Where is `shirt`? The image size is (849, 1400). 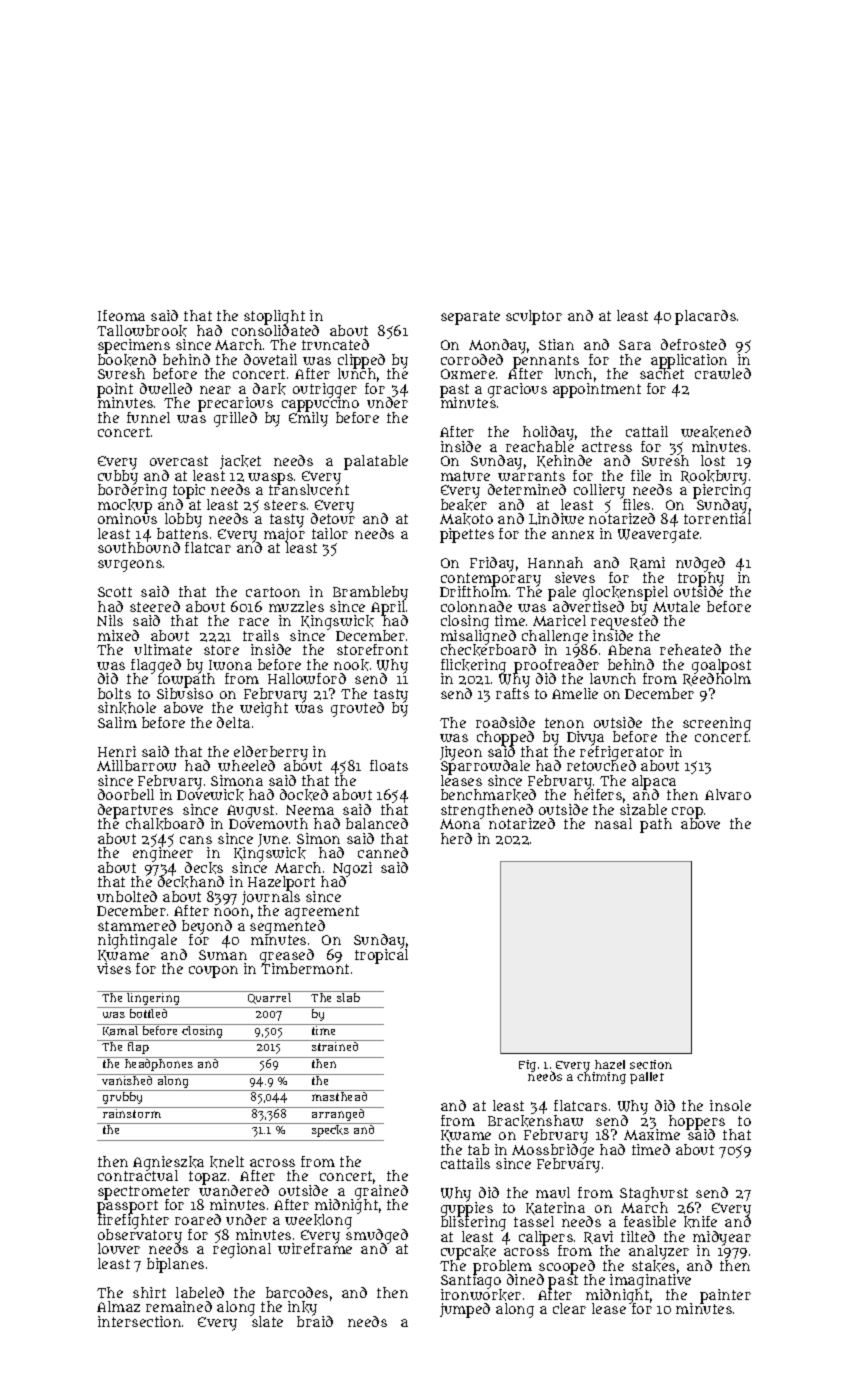
shirt is located at coordinates (149, 1292).
